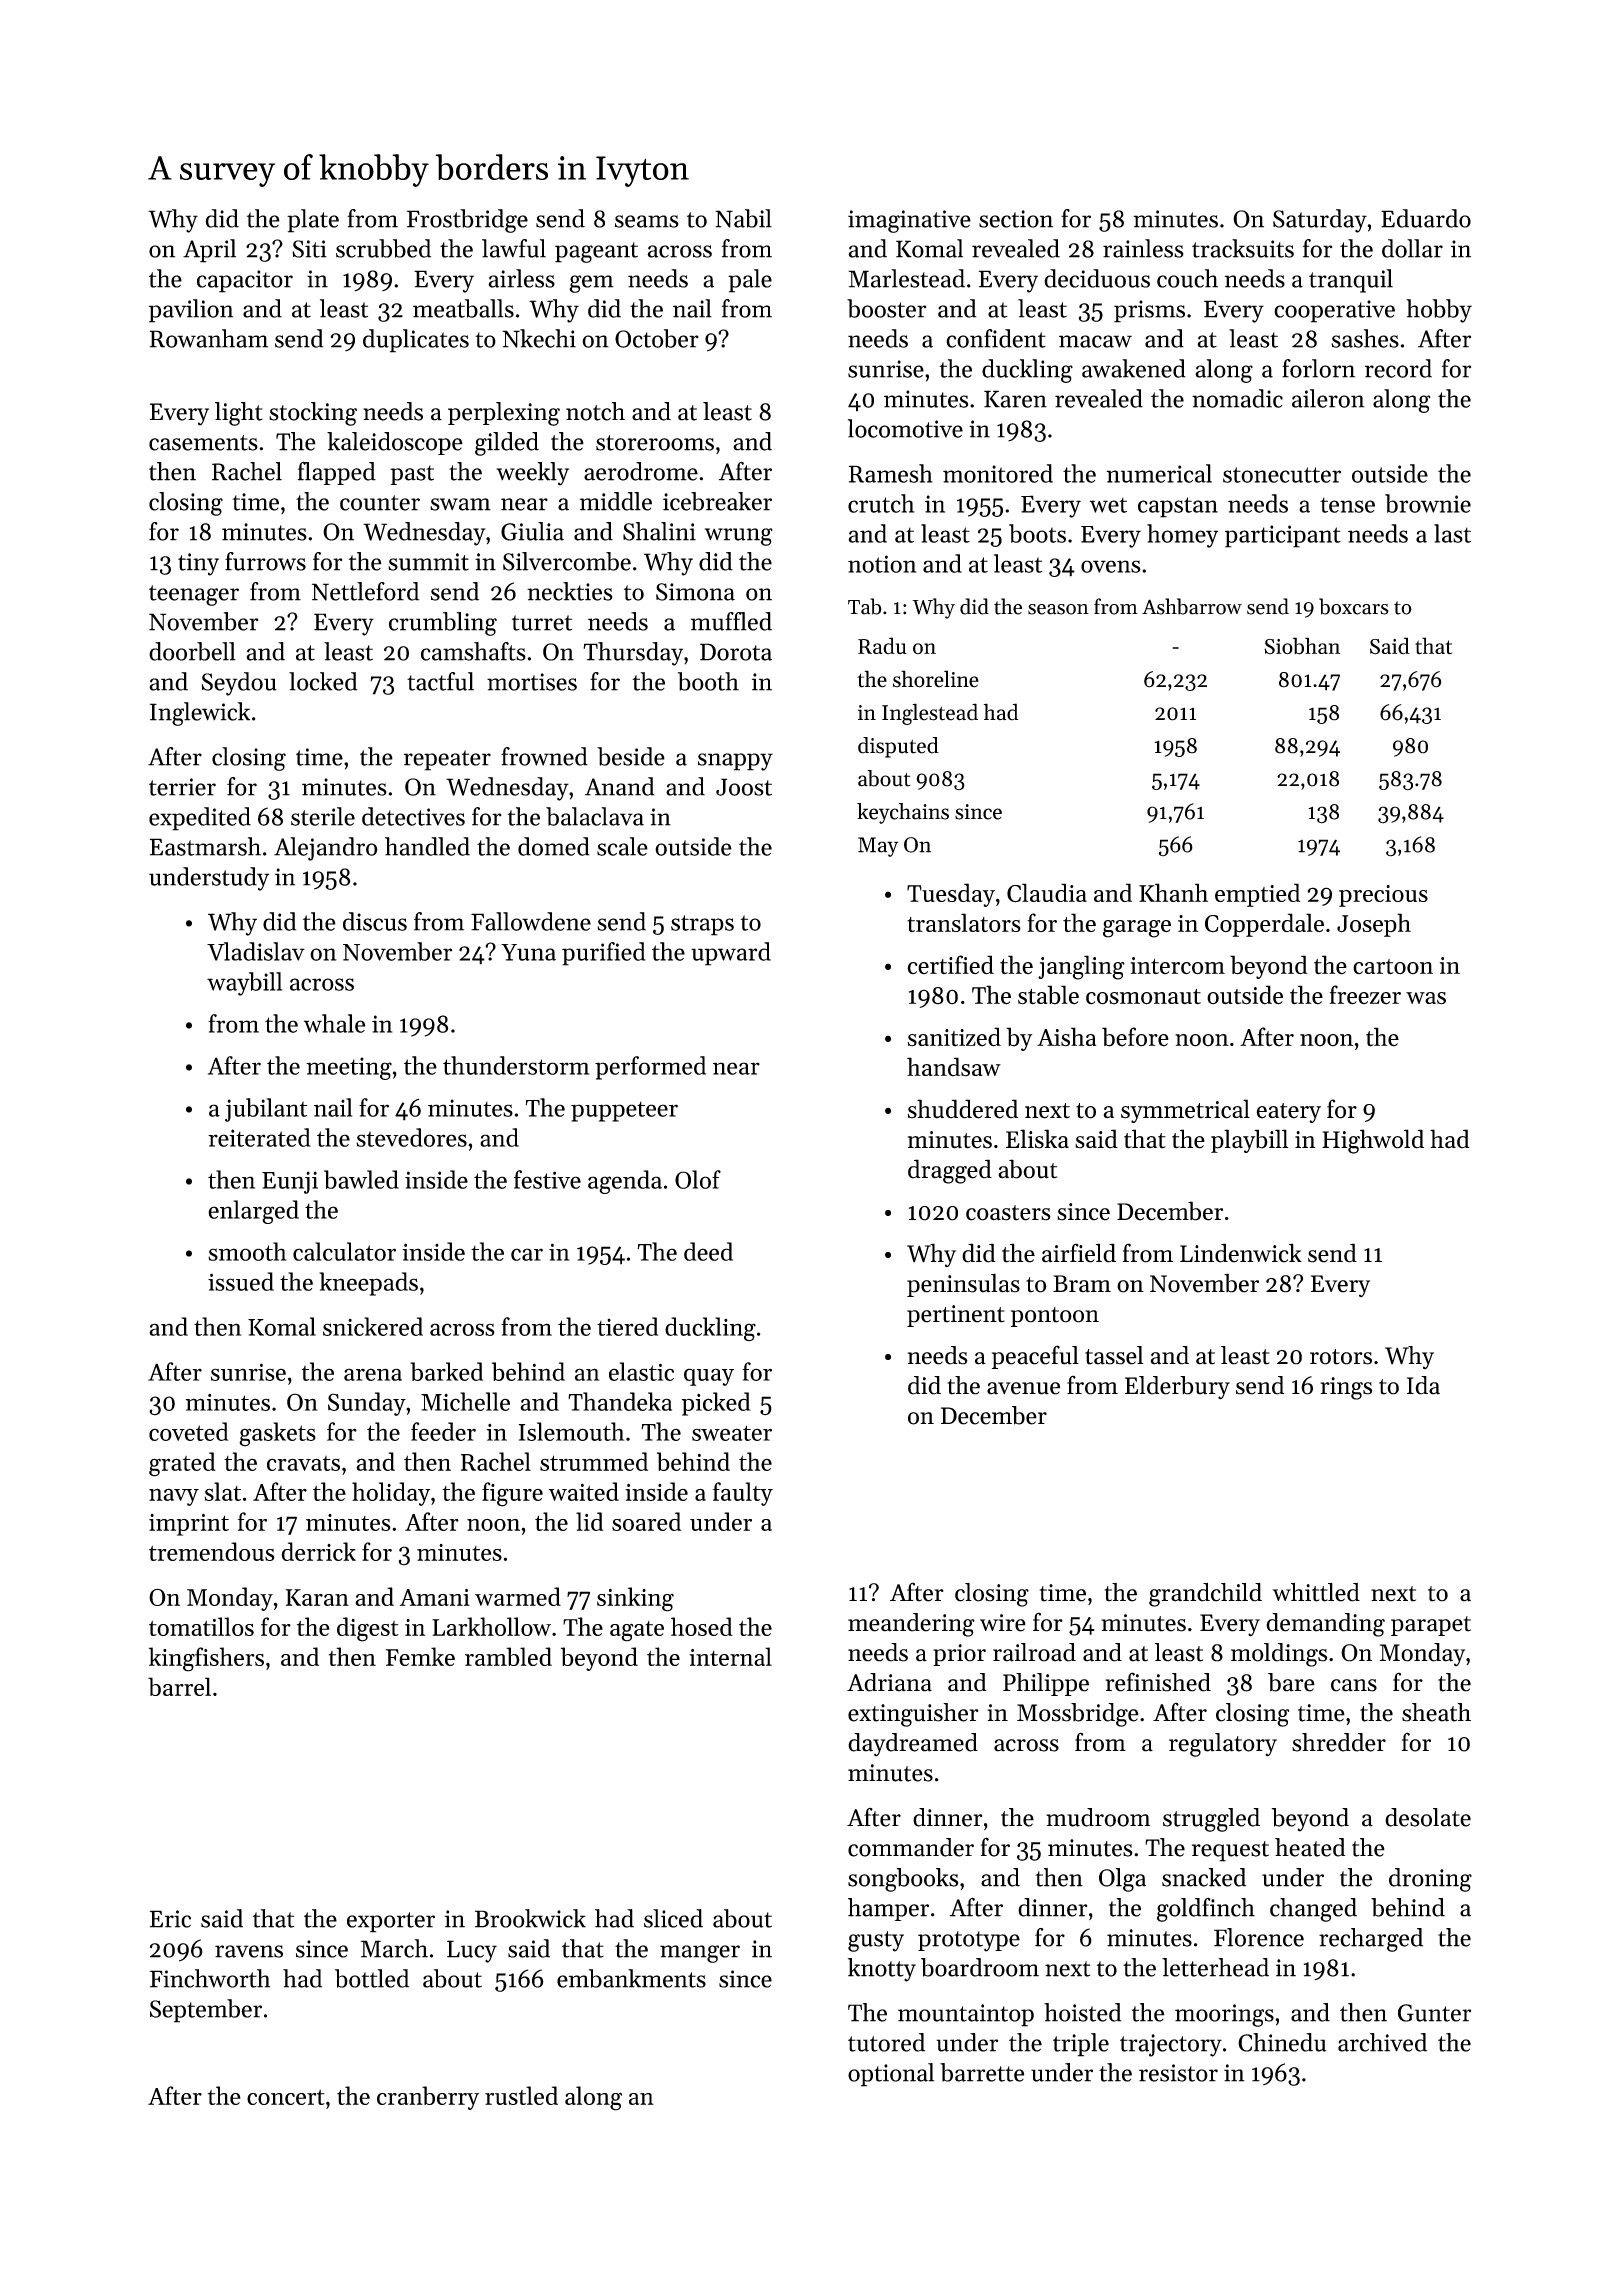 Image resolution: width=1620 pixels, height=2292 pixels. What do you see at coordinates (1173, 892) in the page?
I see `Khanh` at bounding box center [1173, 892].
